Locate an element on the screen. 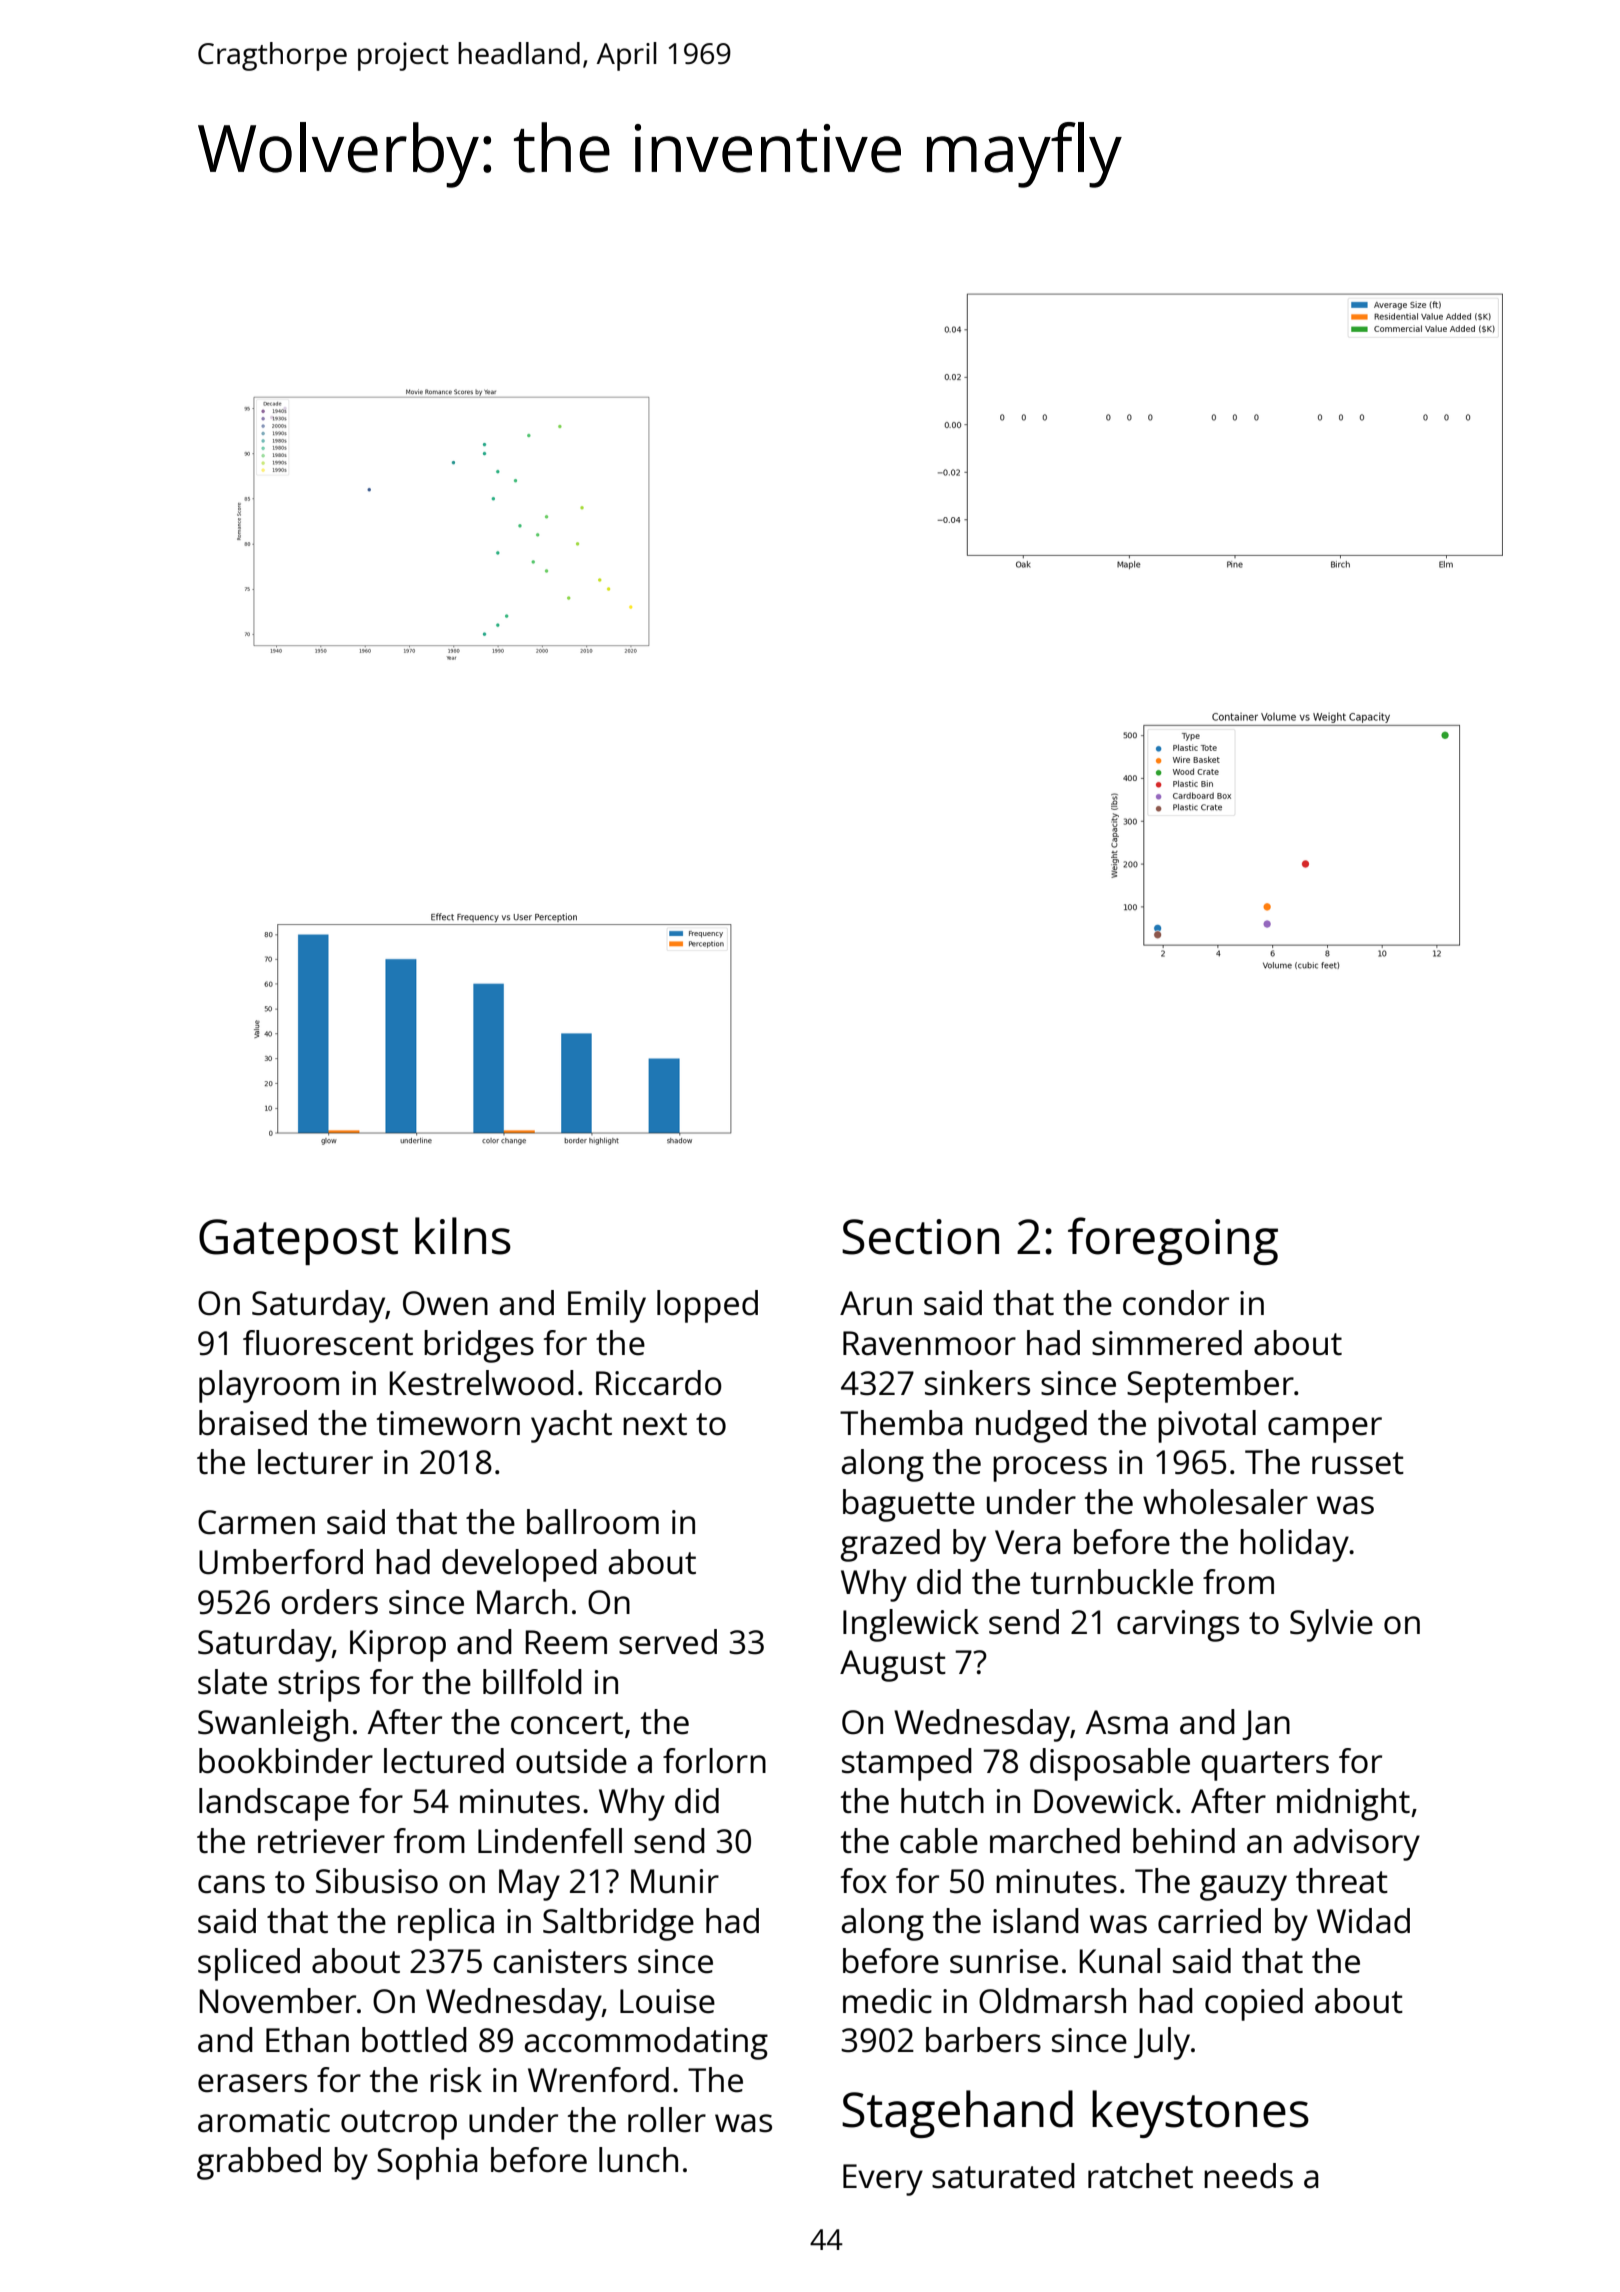 Image resolution: width=1620 pixels, height=2292 pixels. roller is located at coordinates (667, 2120).
